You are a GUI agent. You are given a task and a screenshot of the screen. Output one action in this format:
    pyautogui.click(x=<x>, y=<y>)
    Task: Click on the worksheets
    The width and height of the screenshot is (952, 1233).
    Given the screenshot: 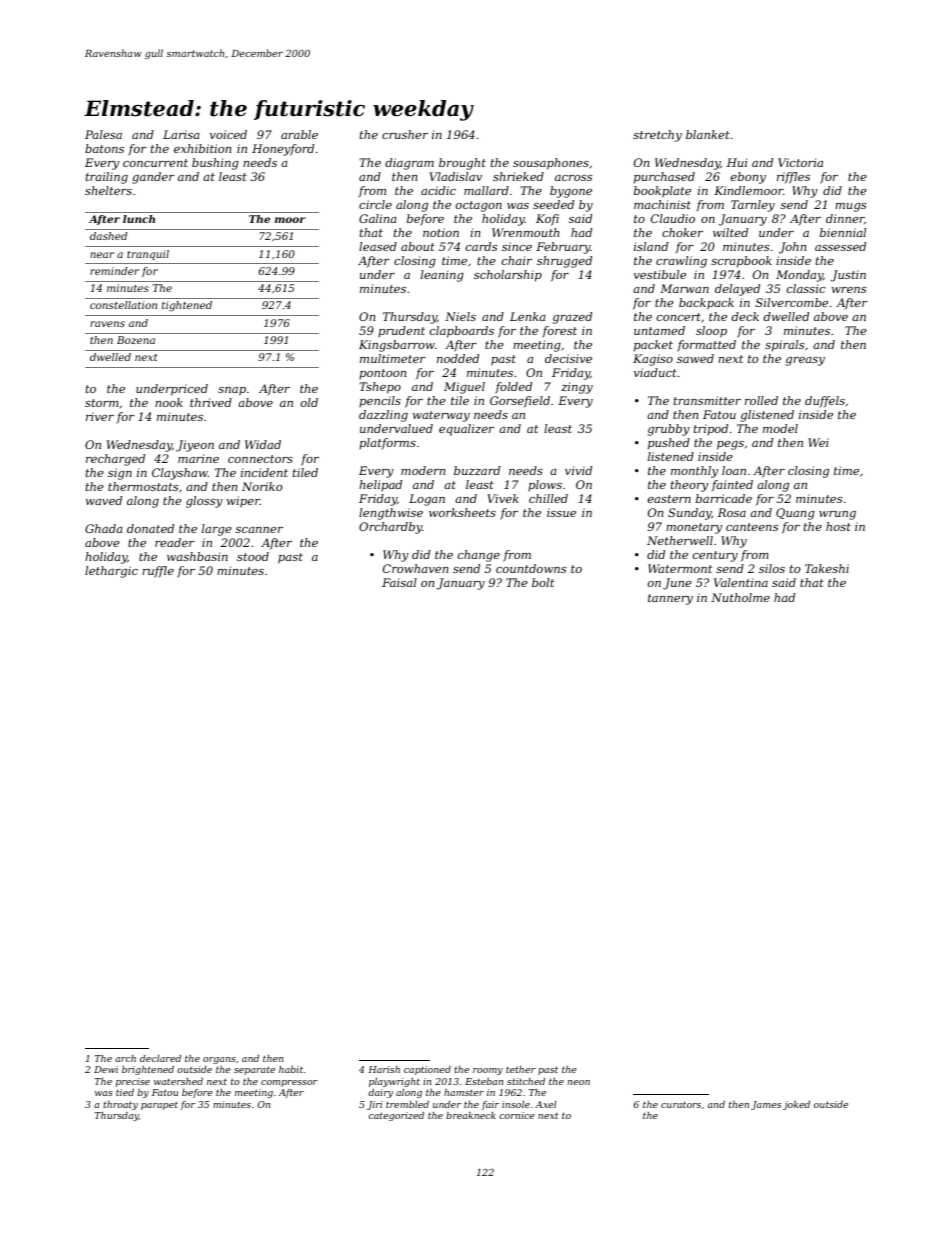 What is the action you would take?
    pyautogui.click(x=462, y=512)
